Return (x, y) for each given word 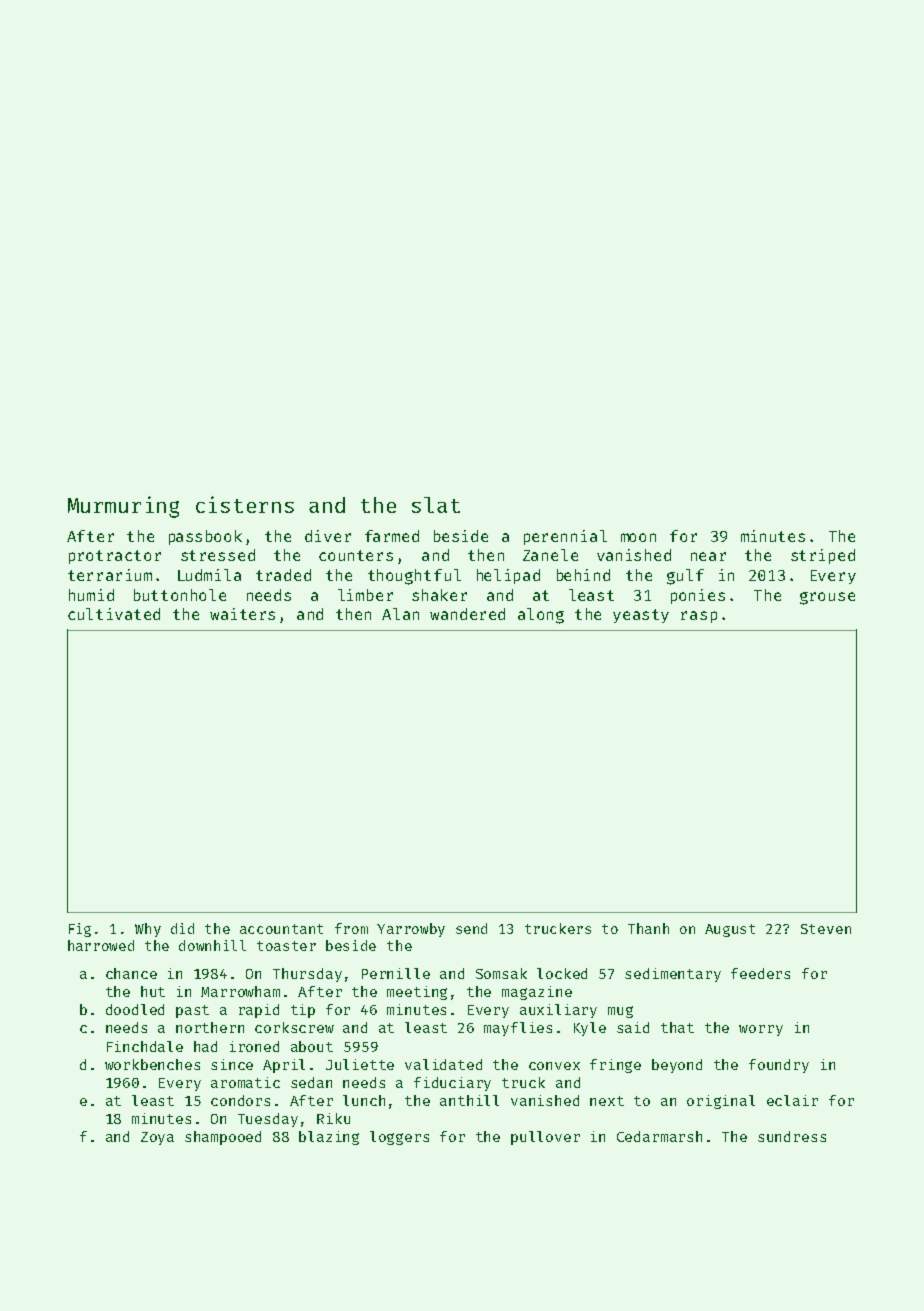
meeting (417, 993)
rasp (699, 617)
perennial (565, 537)
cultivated (114, 614)
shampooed (223, 1138)
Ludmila (209, 575)
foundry (779, 1066)
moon (638, 537)
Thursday (307, 975)
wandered (467, 614)
